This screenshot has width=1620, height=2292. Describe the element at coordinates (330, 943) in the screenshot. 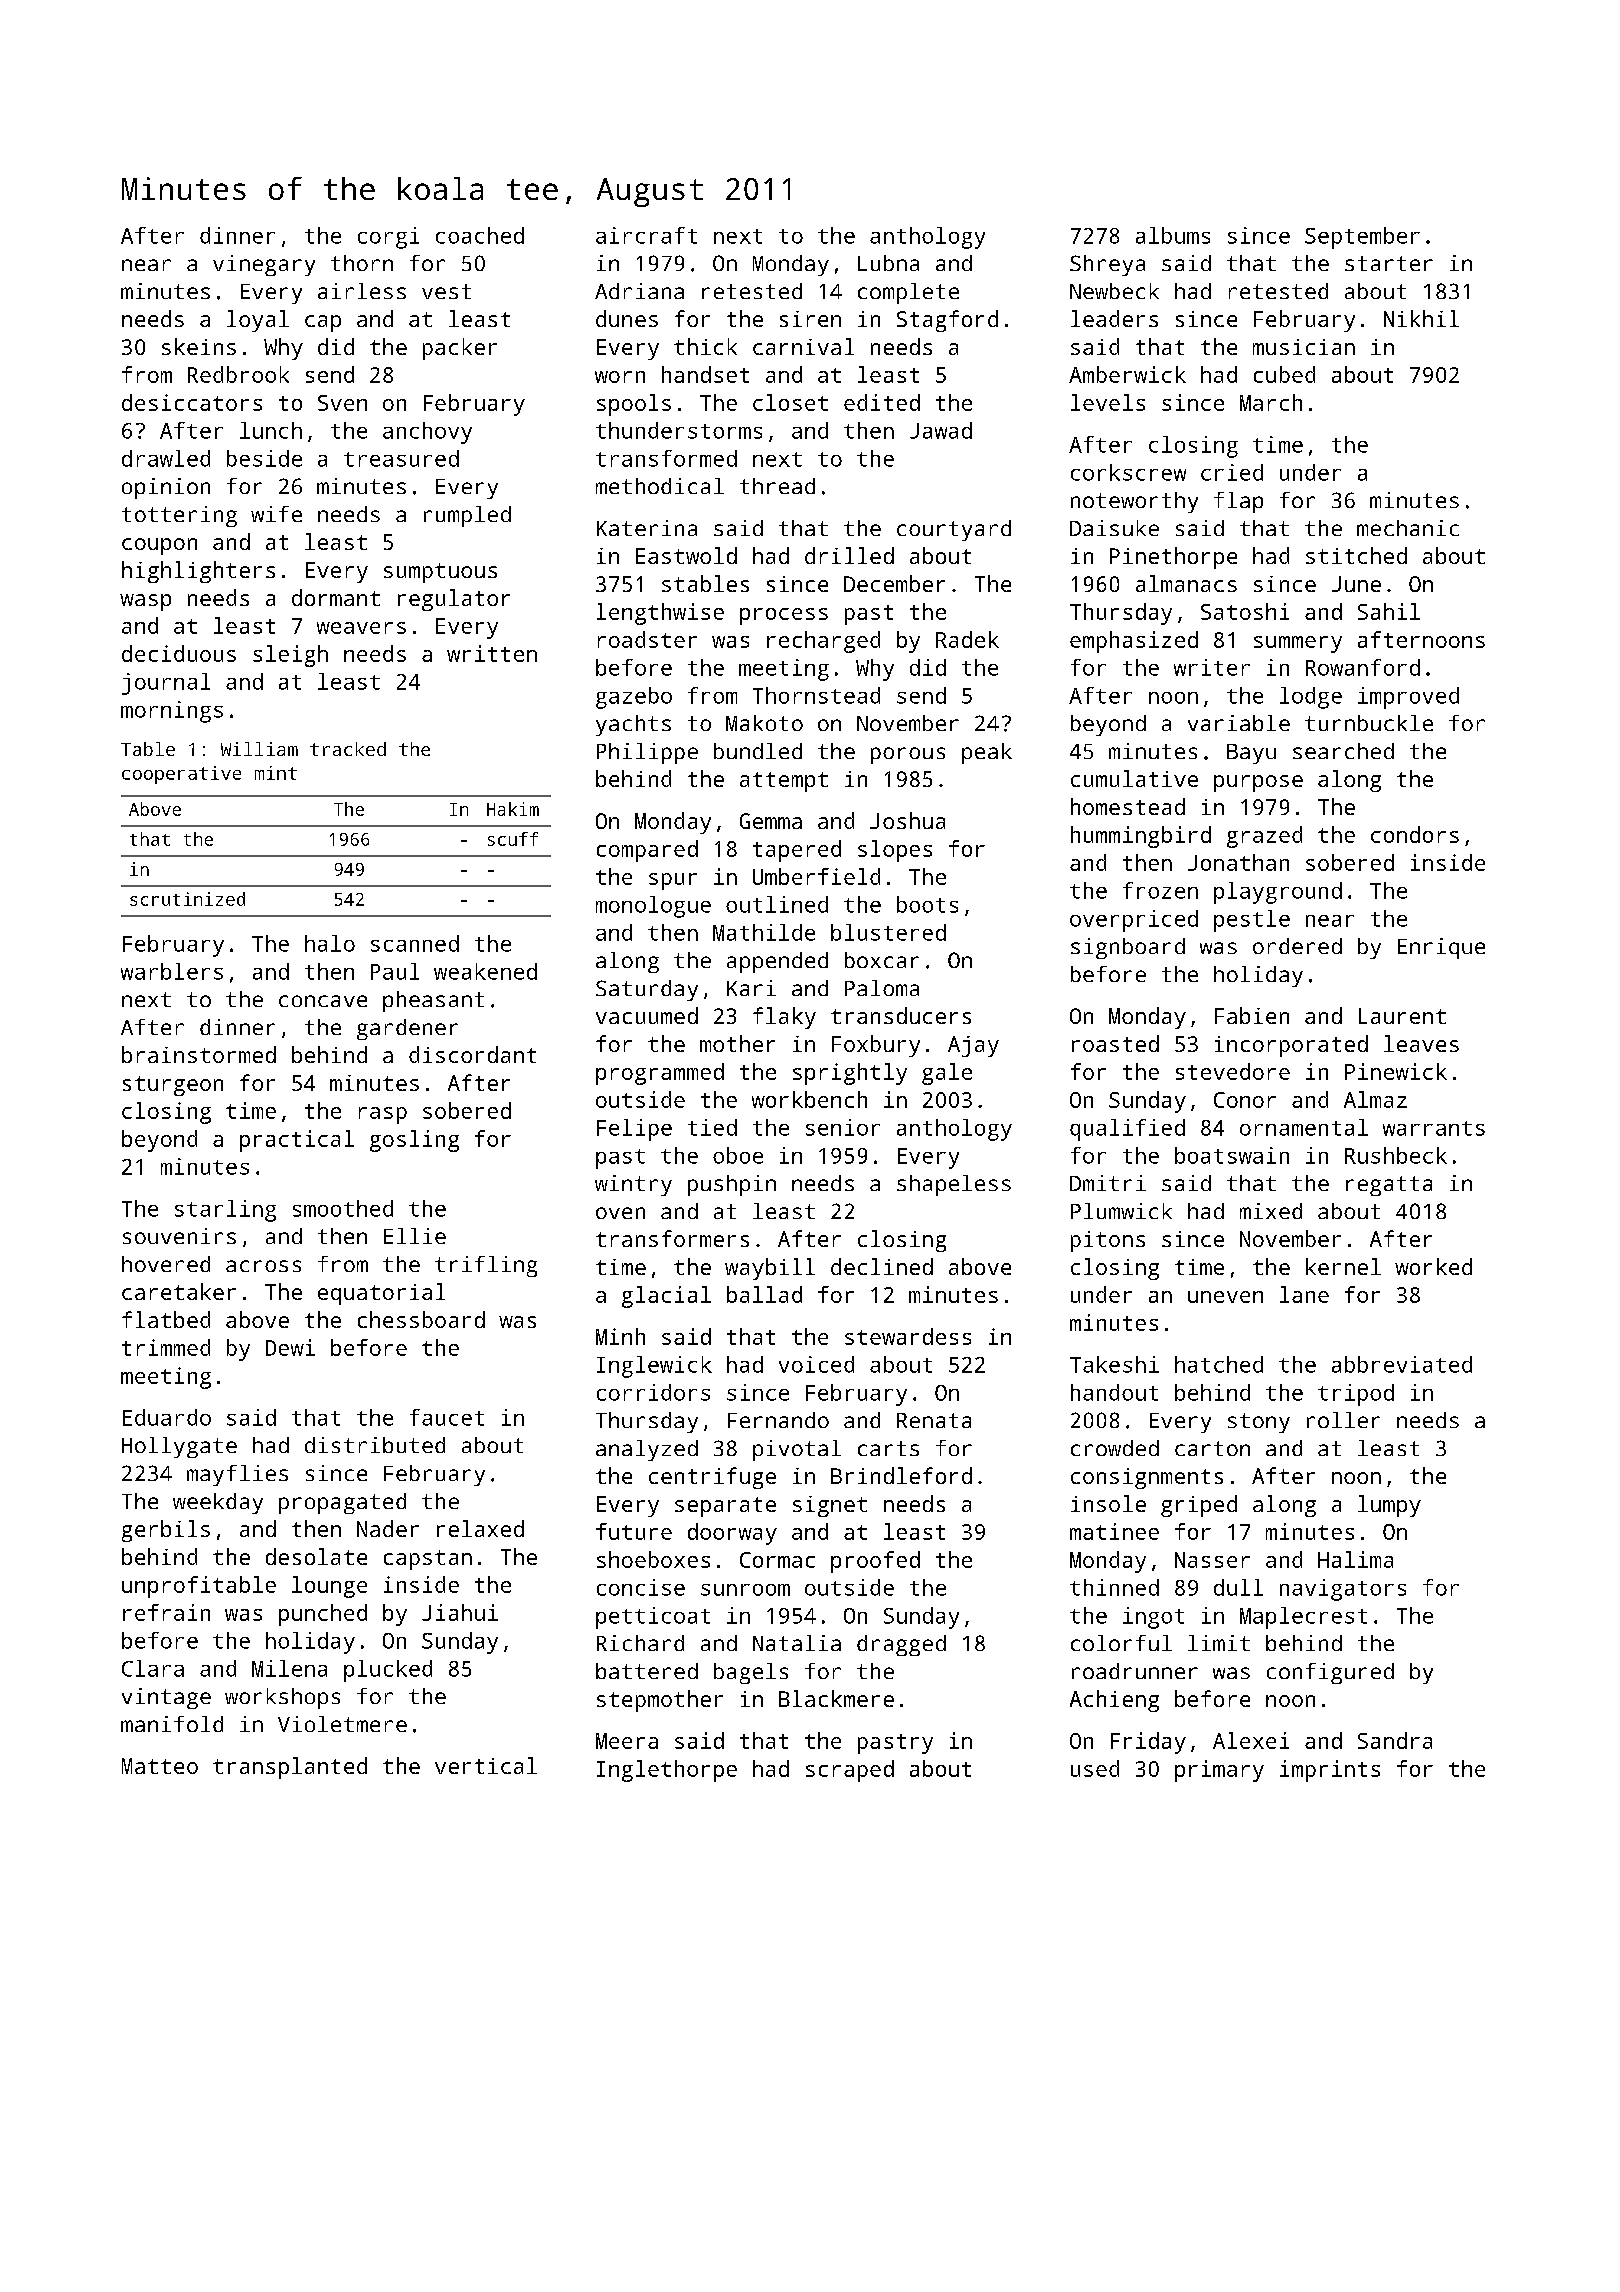

I see `halo` at that location.
